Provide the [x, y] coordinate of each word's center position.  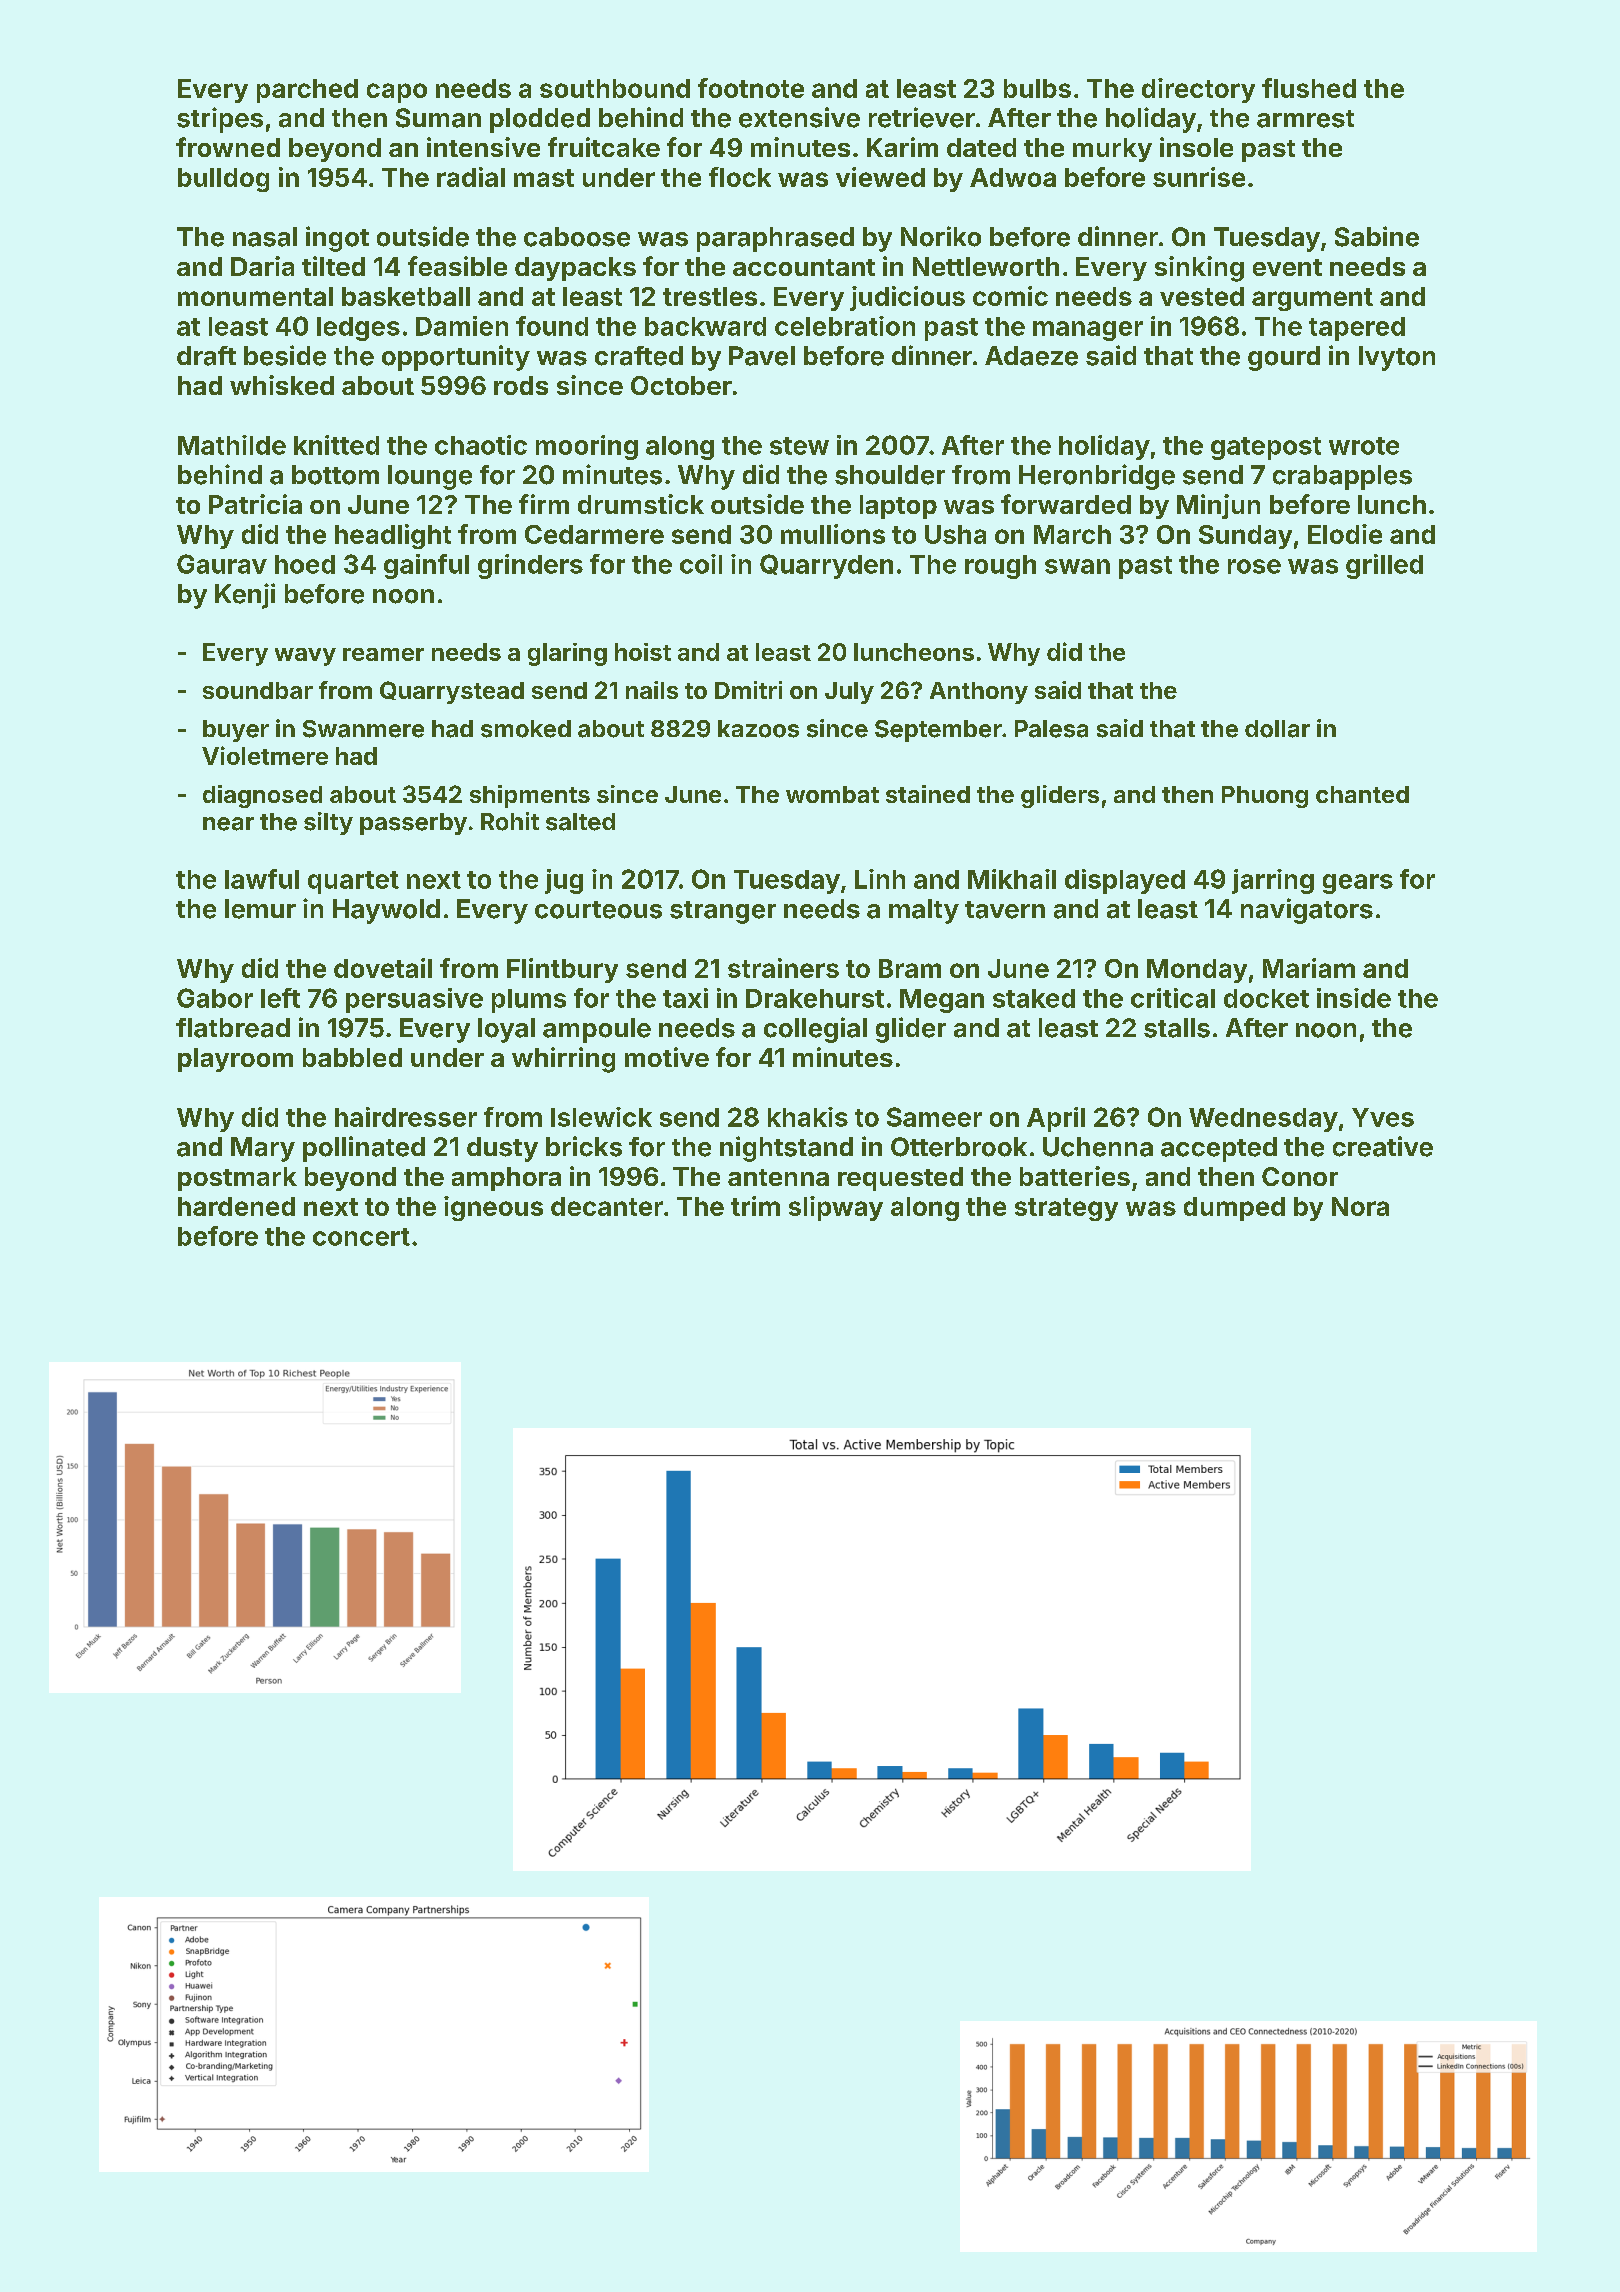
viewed [880, 177]
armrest [1305, 119]
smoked [526, 729]
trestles [710, 296]
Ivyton [1397, 358]
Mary [263, 1149]
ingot [337, 239]
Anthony [979, 693]
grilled [1384, 566]
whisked [282, 385]
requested [900, 1179]
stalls [1177, 1028]
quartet [353, 882]
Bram [910, 968]
